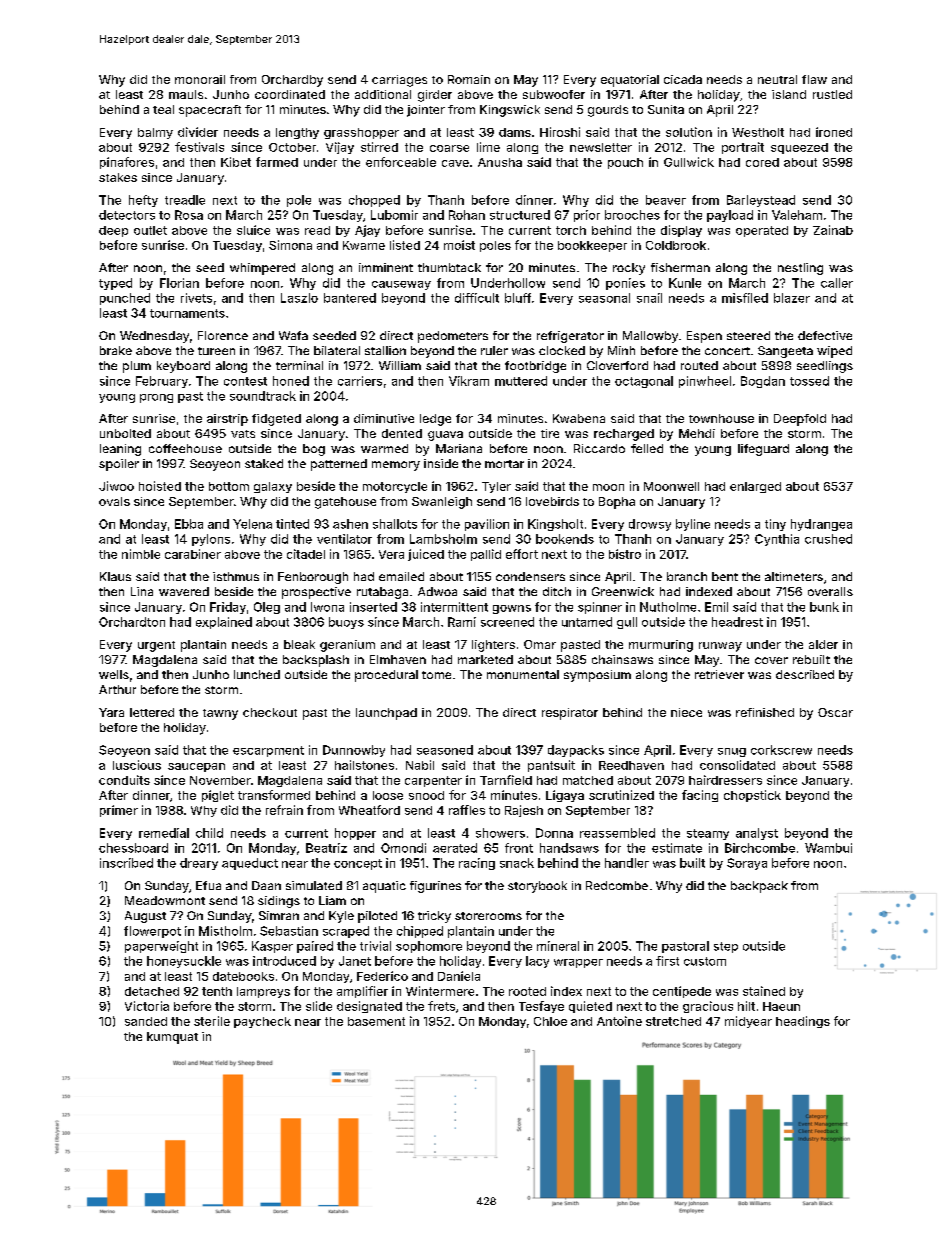 Image resolution: width=952 pixels, height=1233 pixels. What do you see at coordinates (185, 448) in the screenshot?
I see `coffeehouse` at bounding box center [185, 448].
